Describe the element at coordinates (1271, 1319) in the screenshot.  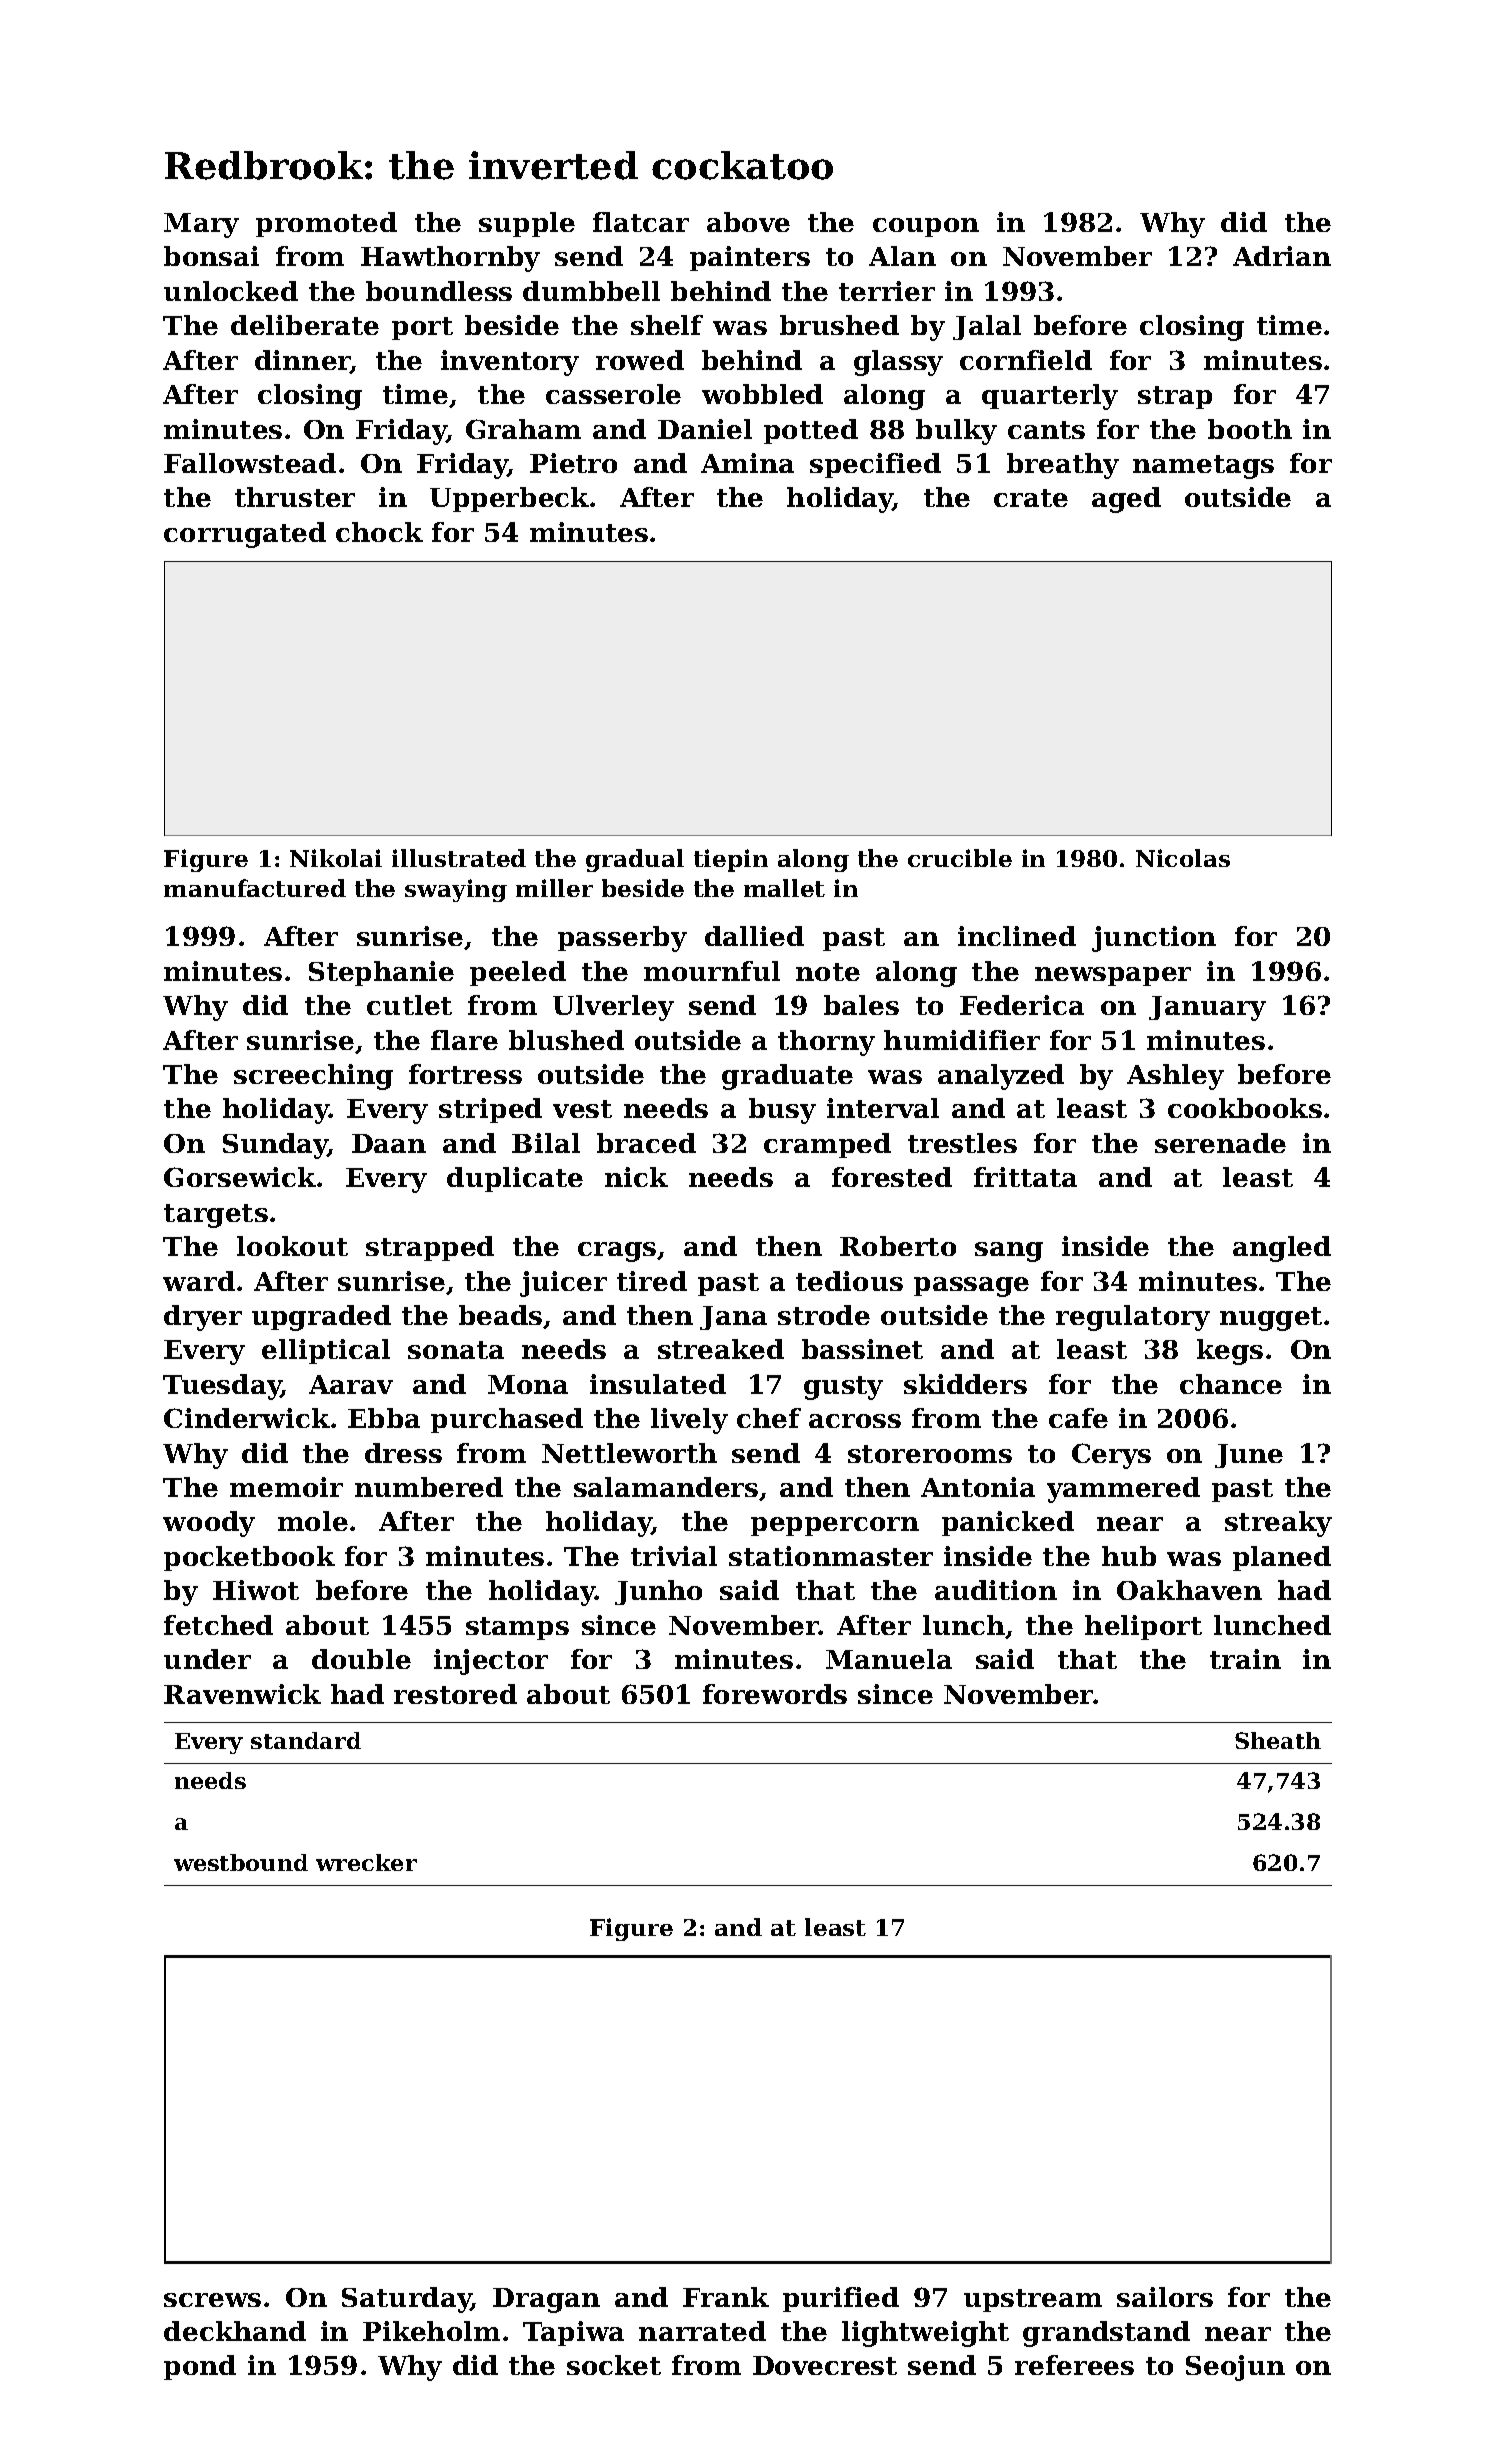
I see `nugget` at that location.
